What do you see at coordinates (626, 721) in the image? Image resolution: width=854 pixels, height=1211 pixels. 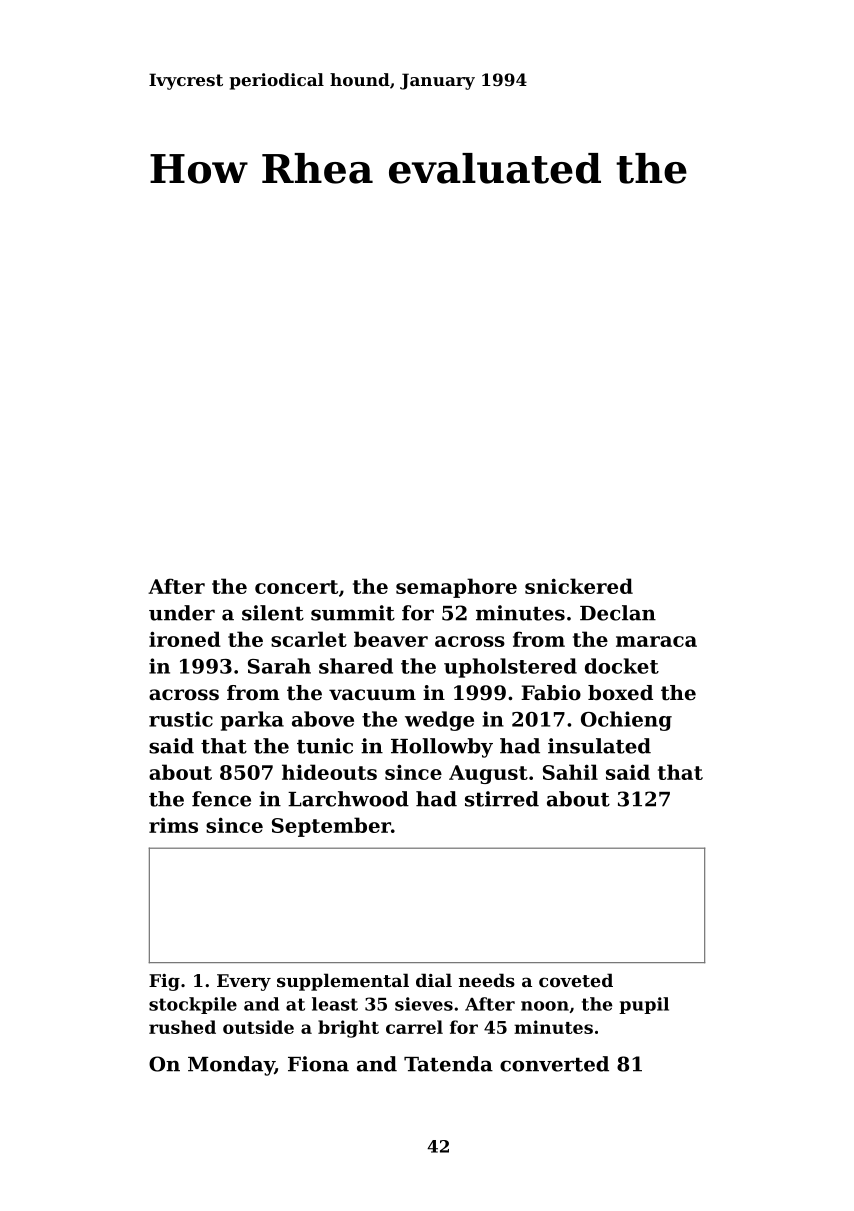 I see `Ochieng` at bounding box center [626, 721].
